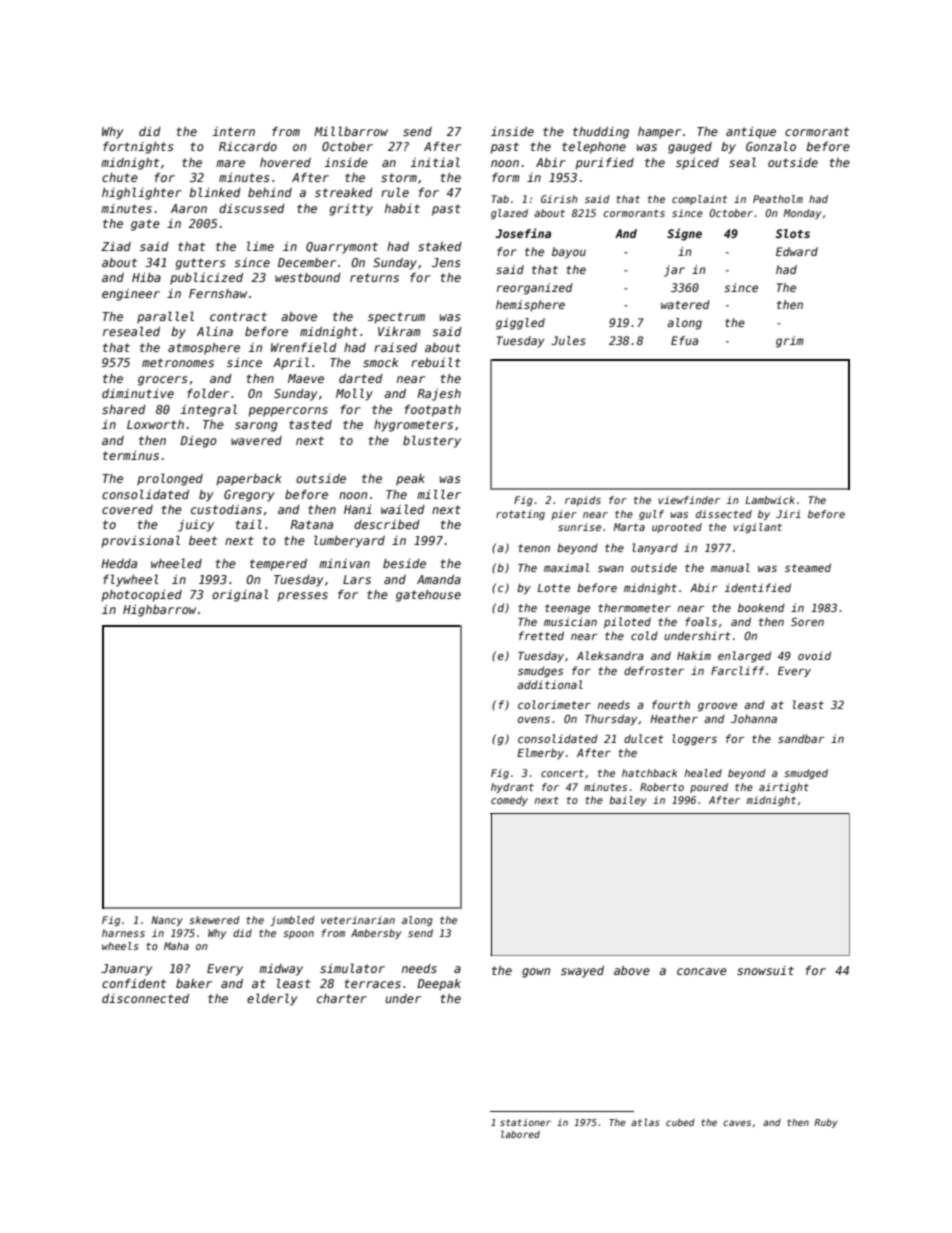 The image size is (952, 1233). What do you see at coordinates (568, 340) in the screenshot?
I see `Jules` at bounding box center [568, 340].
